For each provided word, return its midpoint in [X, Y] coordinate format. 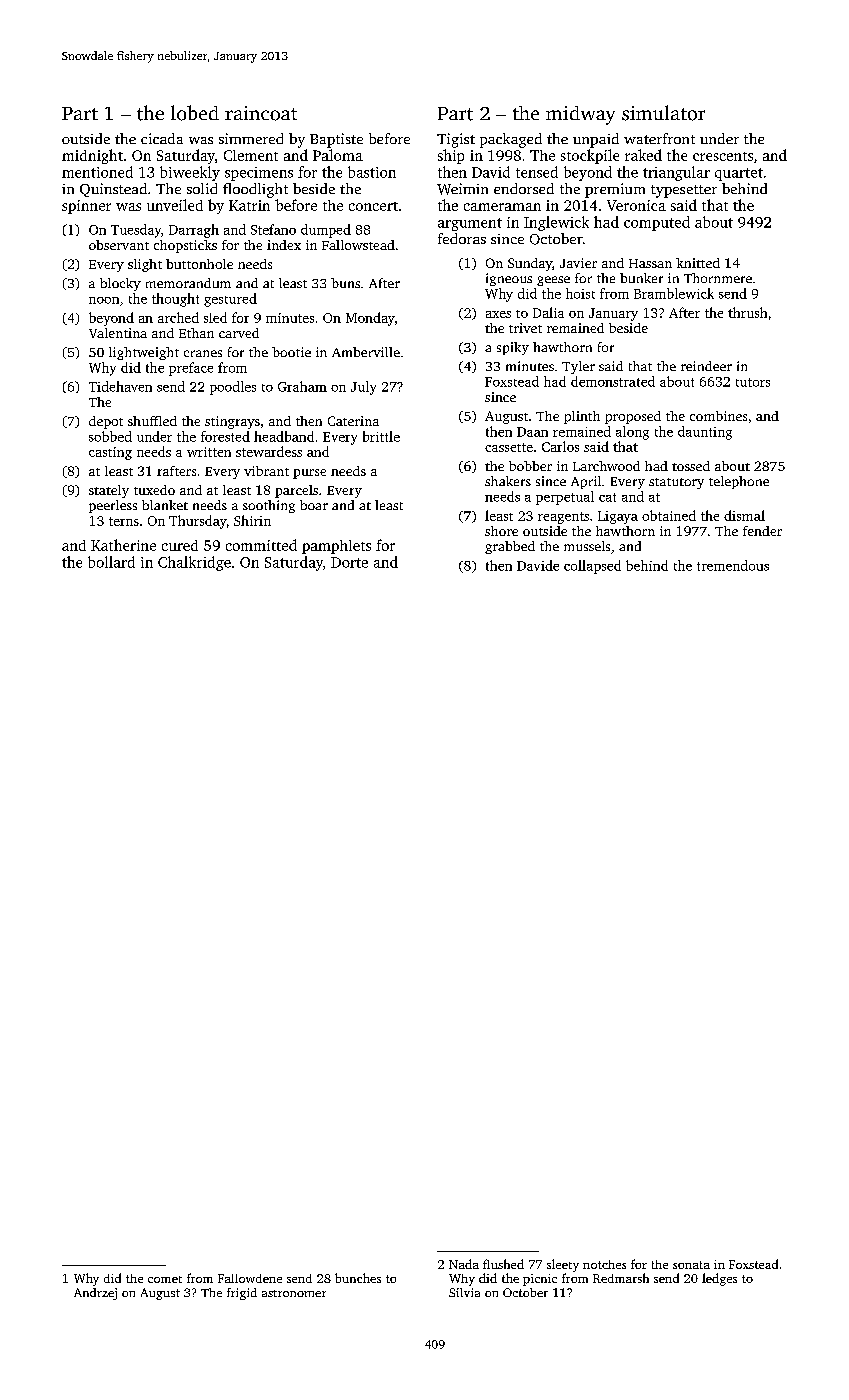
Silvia [464, 1292]
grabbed [510, 547]
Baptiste [336, 140]
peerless [113, 506]
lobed [195, 113]
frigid [242, 1294]
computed [657, 223]
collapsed [592, 567]
